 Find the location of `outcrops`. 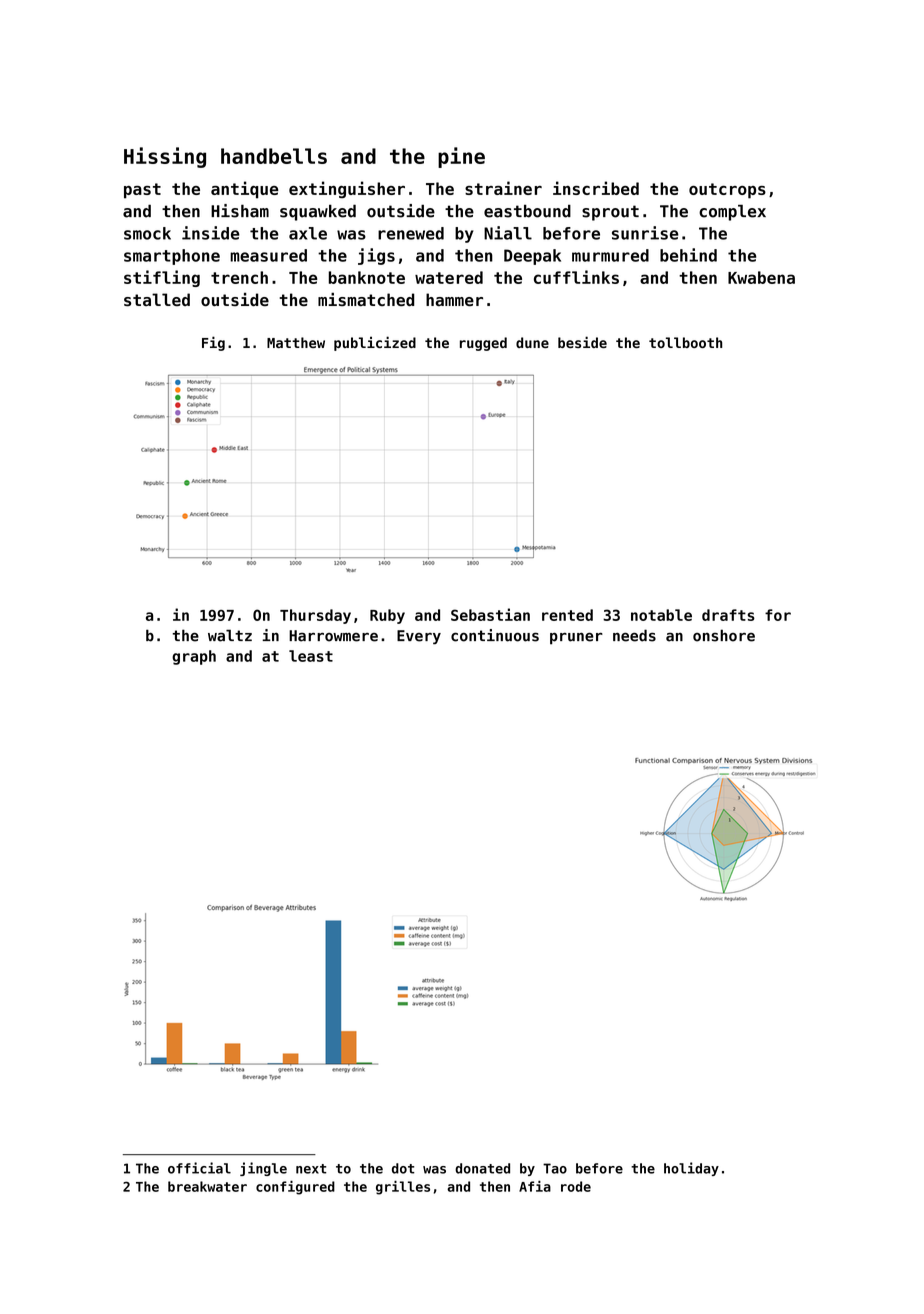

outcrops is located at coordinates (727, 191).
